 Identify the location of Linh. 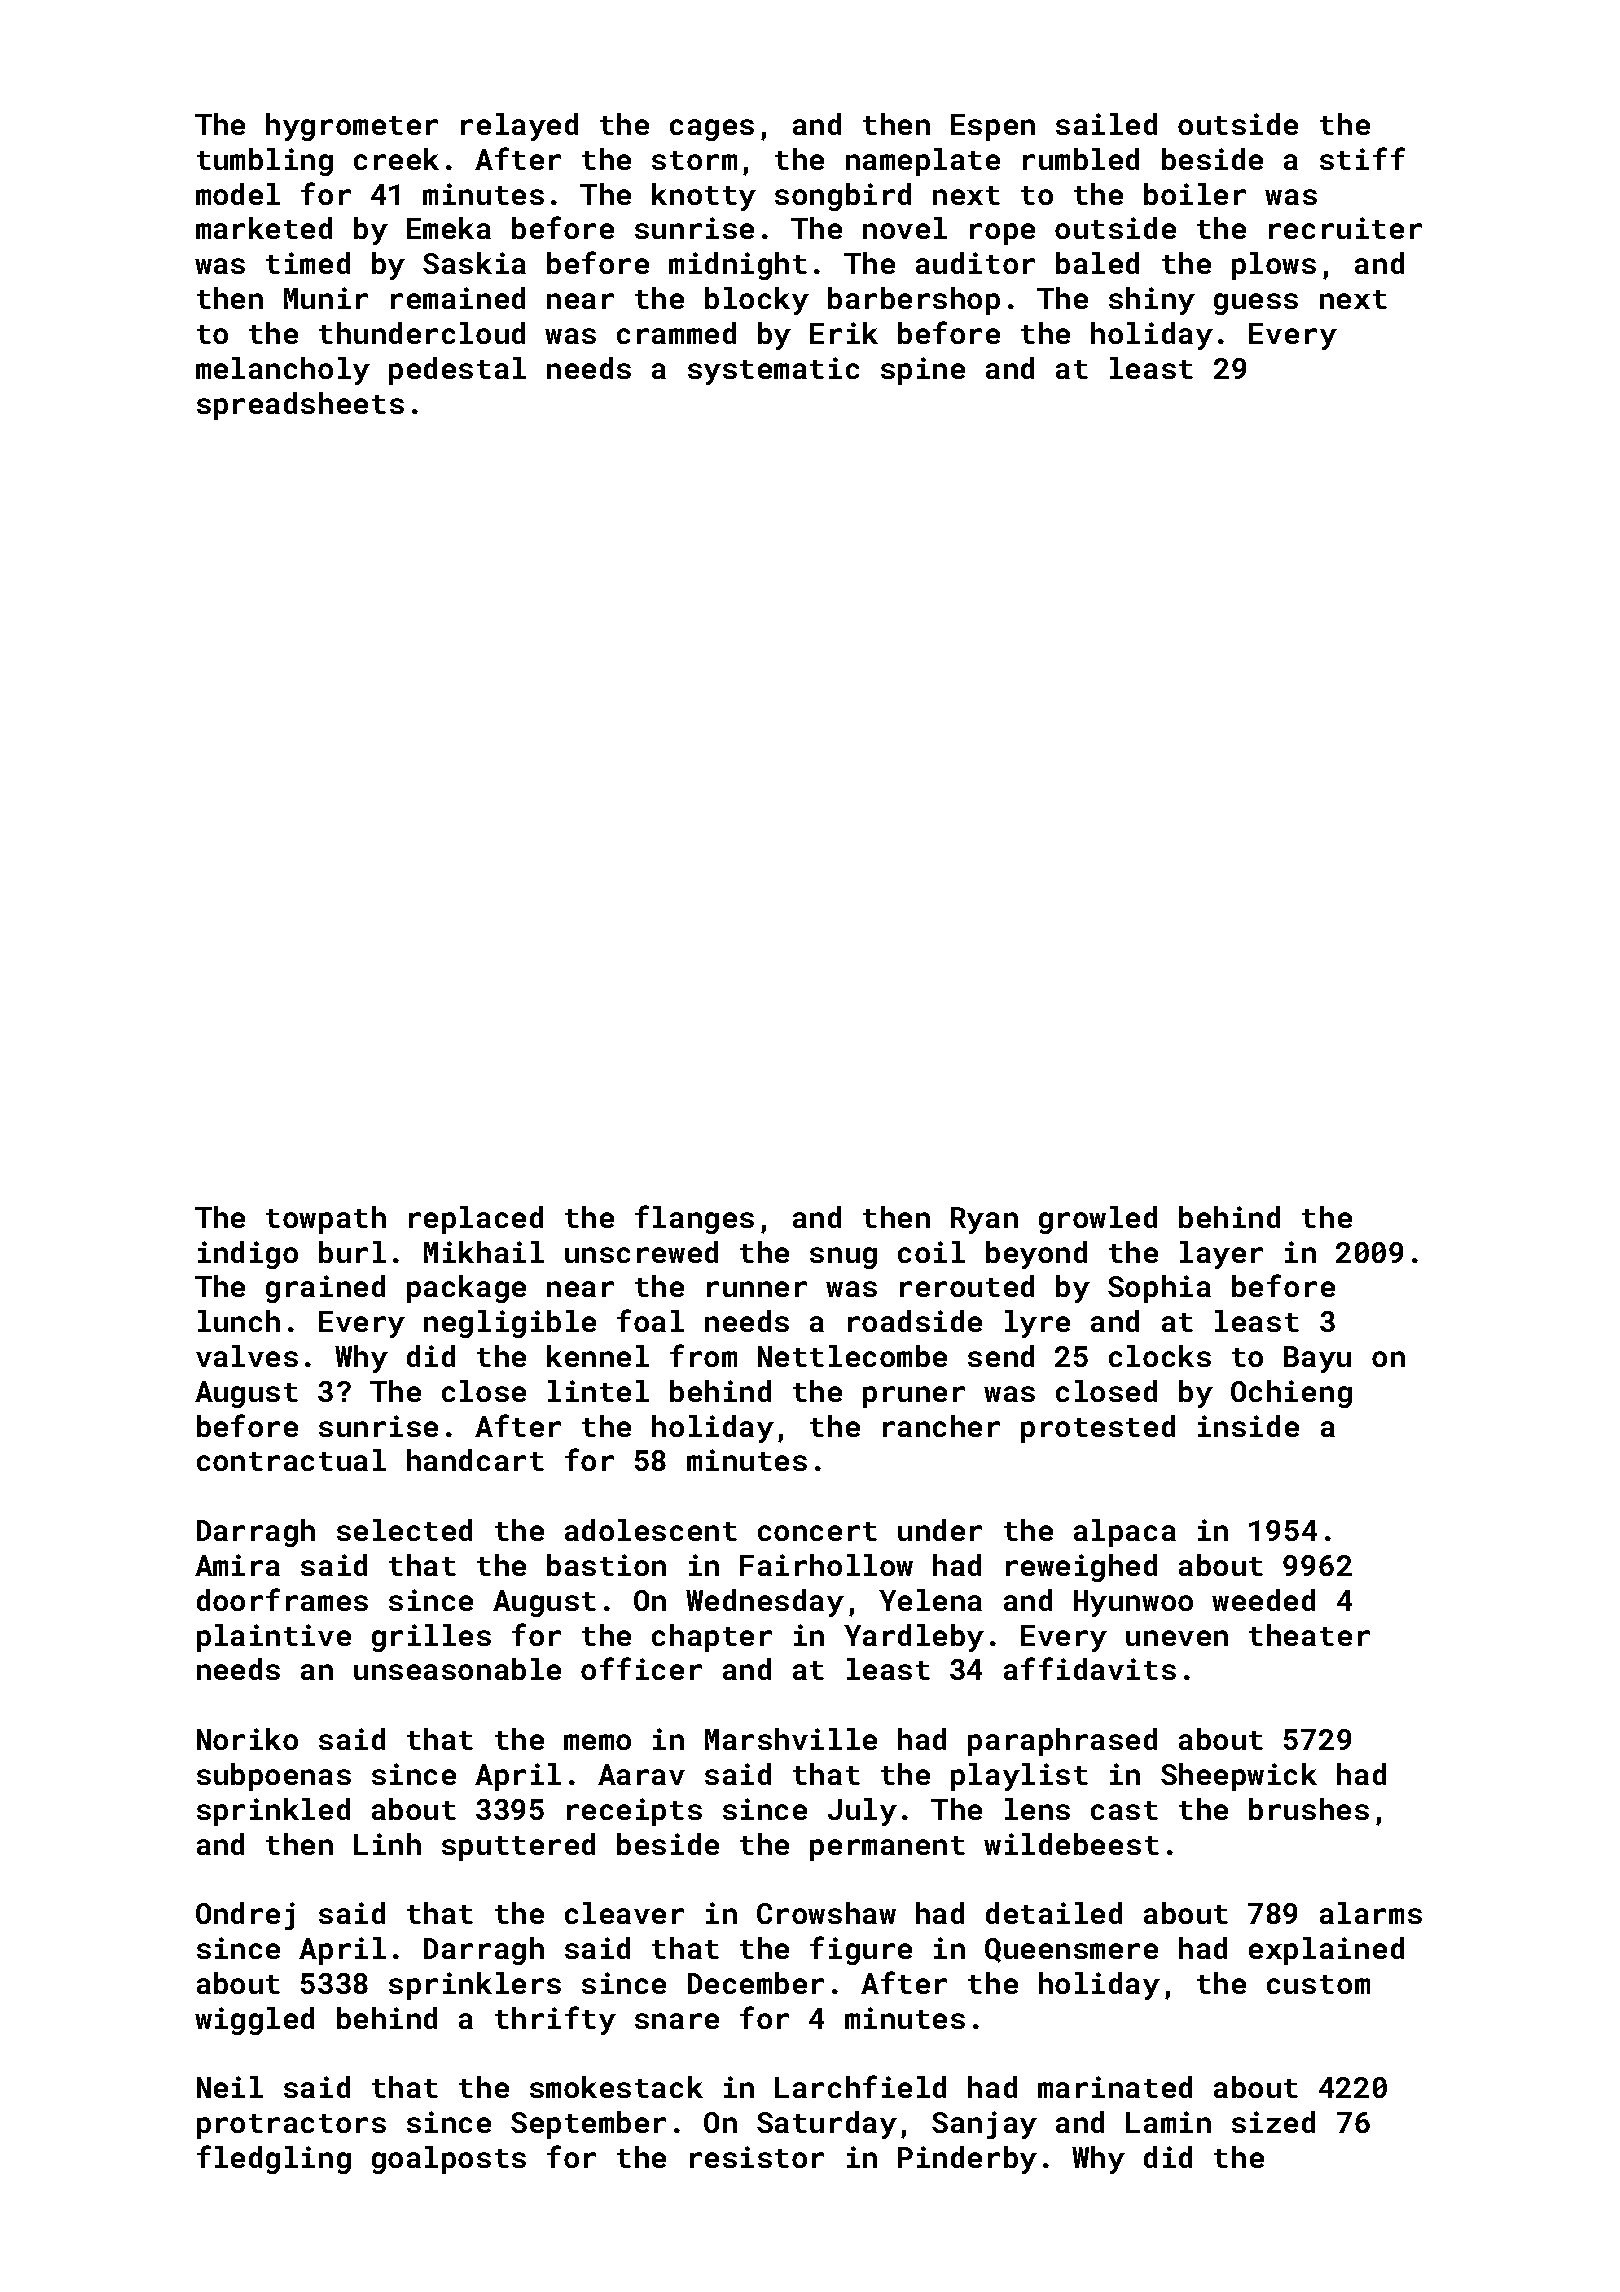
(387, 1844).
